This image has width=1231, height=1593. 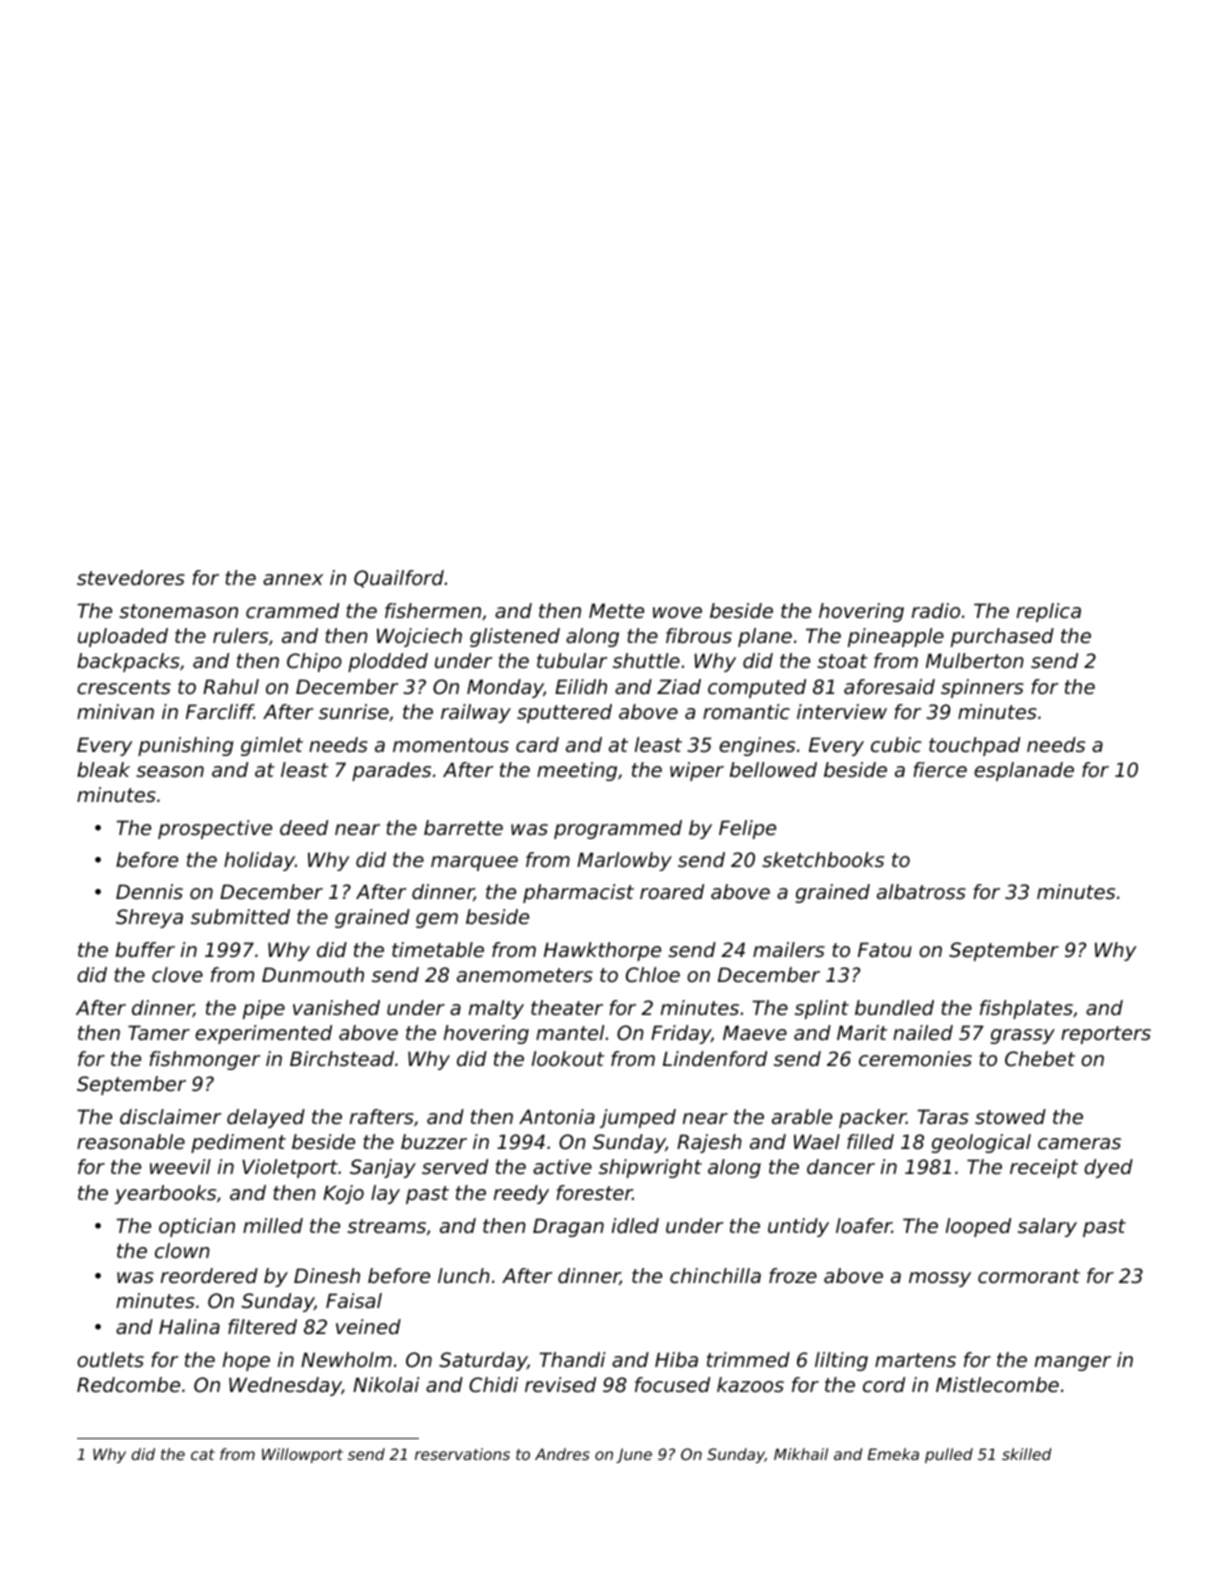 I want to click on grassy, so click(x=1023, y=1036).
